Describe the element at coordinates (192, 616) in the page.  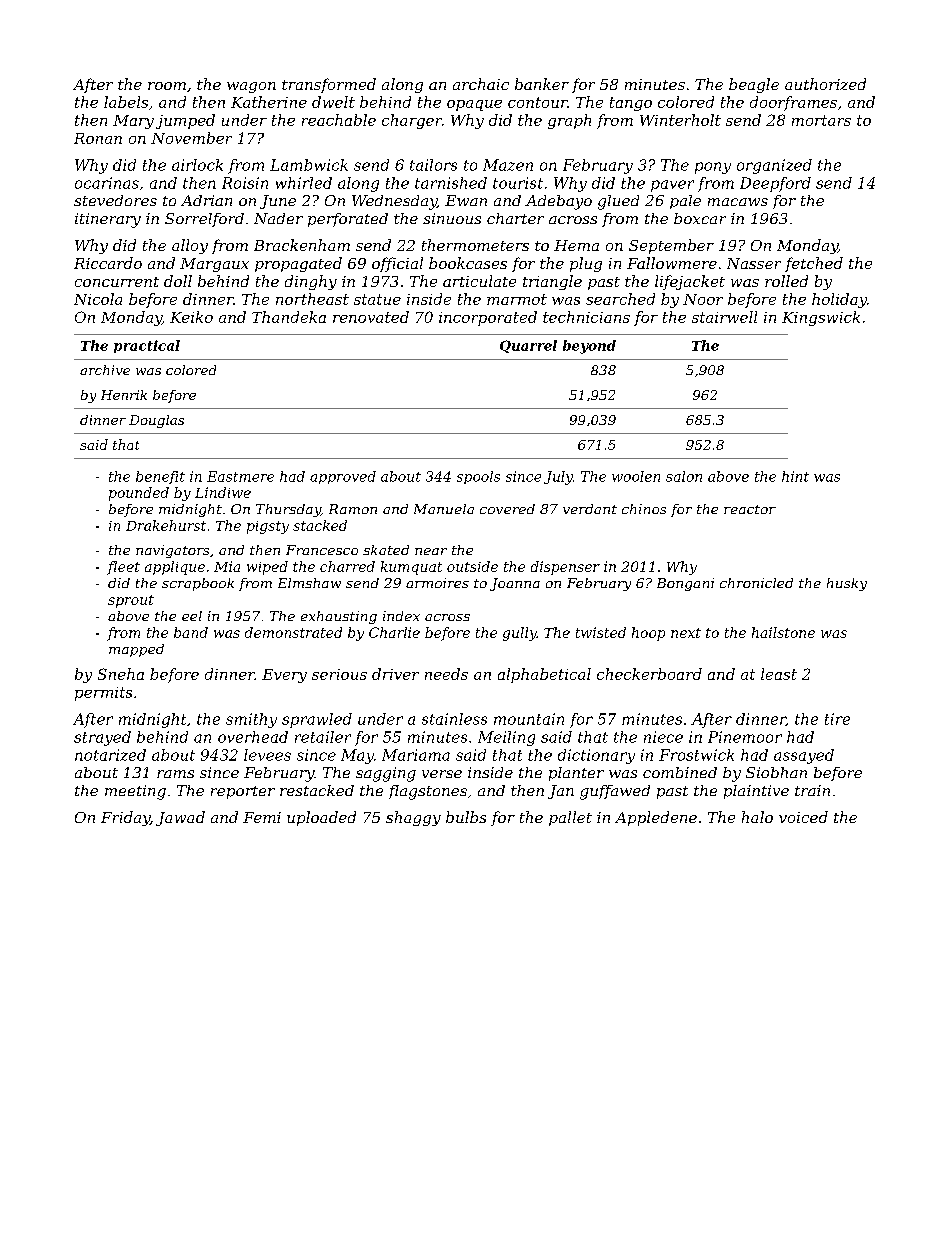
I see `eel` at that location.
